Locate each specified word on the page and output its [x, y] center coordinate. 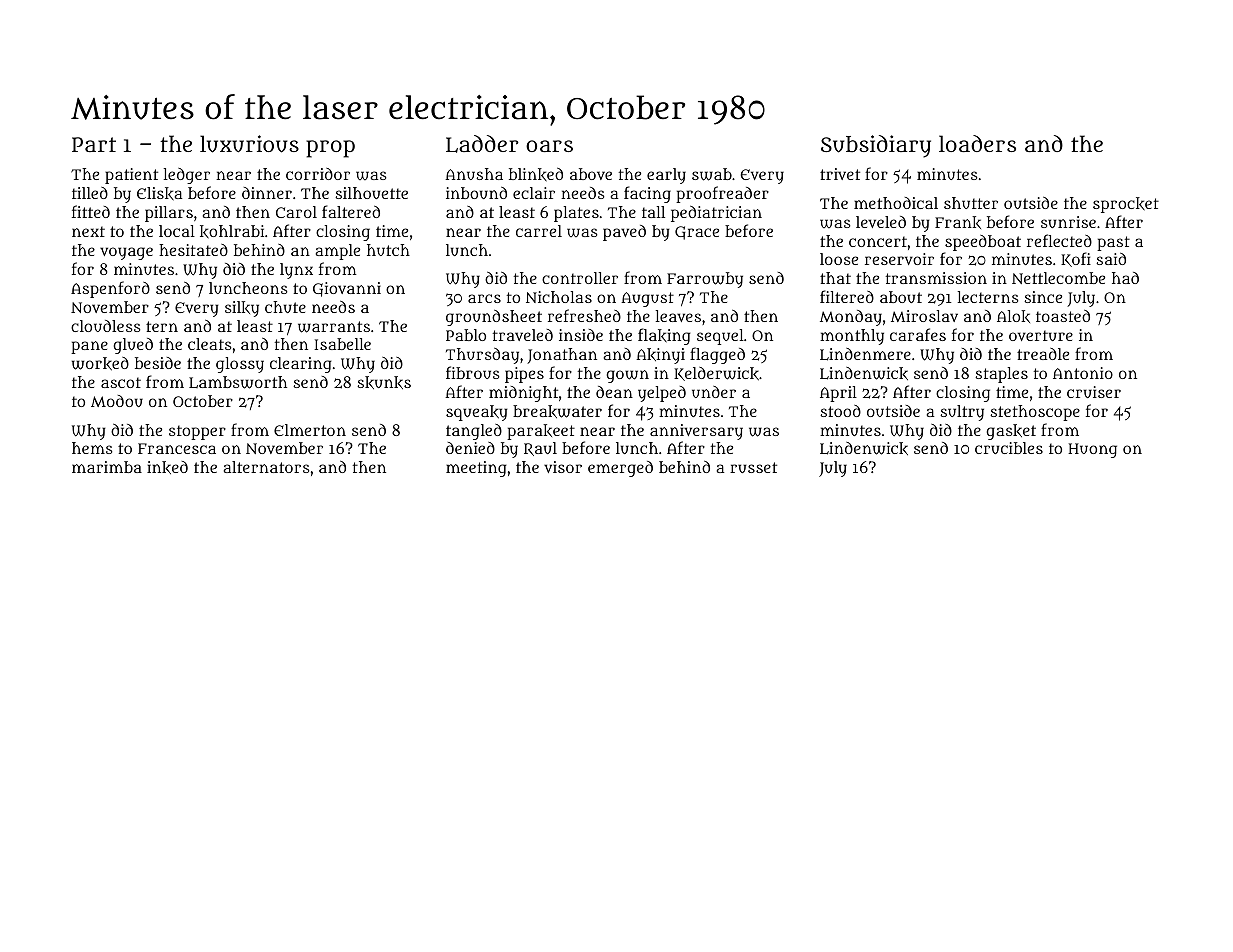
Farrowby [705, 280]
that [835, 278]
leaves [678, 316]
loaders [977, 143]
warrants [334, 327]
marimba [107, 467]
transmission [936, 278]
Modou [117, 401]
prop [330, 149]
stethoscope [1035, 413]
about [901, 297]
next [88, 231]
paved [624, 233]
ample [337, 252]
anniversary [696, 432]
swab [712, 174]
